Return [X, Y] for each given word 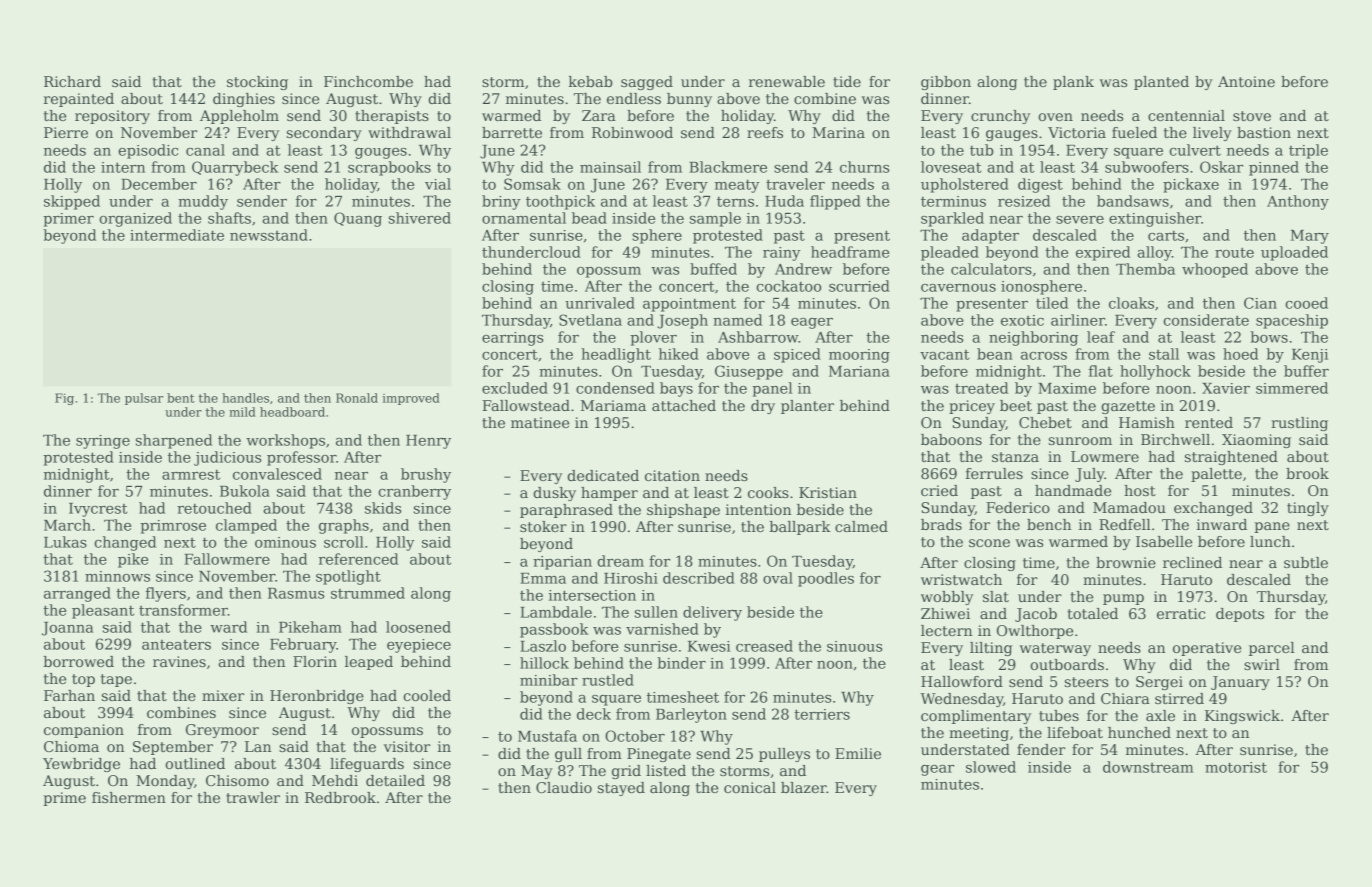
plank [1073, 83]
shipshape [683, 511]
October [635, 736]
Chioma [71, 746]
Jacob [1036, 615]
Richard [72, 81]
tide [847, 81]
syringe [103, 442]
